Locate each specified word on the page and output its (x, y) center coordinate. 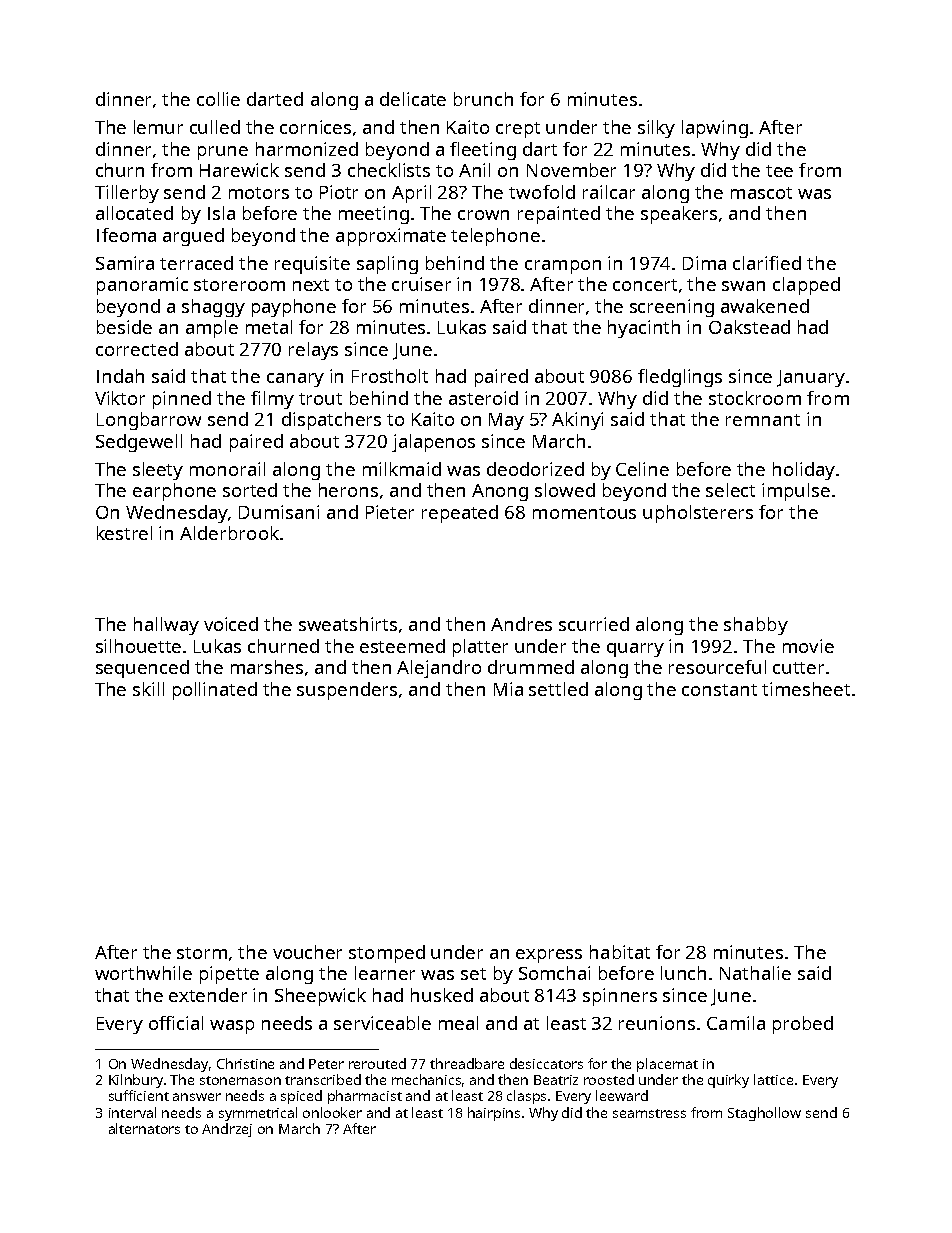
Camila (736, 1023)
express (549, 956)
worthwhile (143, 973)
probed (803, 1025)
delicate (413, 99)
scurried (594, 624)
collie (218, 99)
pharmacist (365, 1097)
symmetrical (258, 1114)
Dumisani (279, 512)
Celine (642, 469)
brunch (483, 99)
